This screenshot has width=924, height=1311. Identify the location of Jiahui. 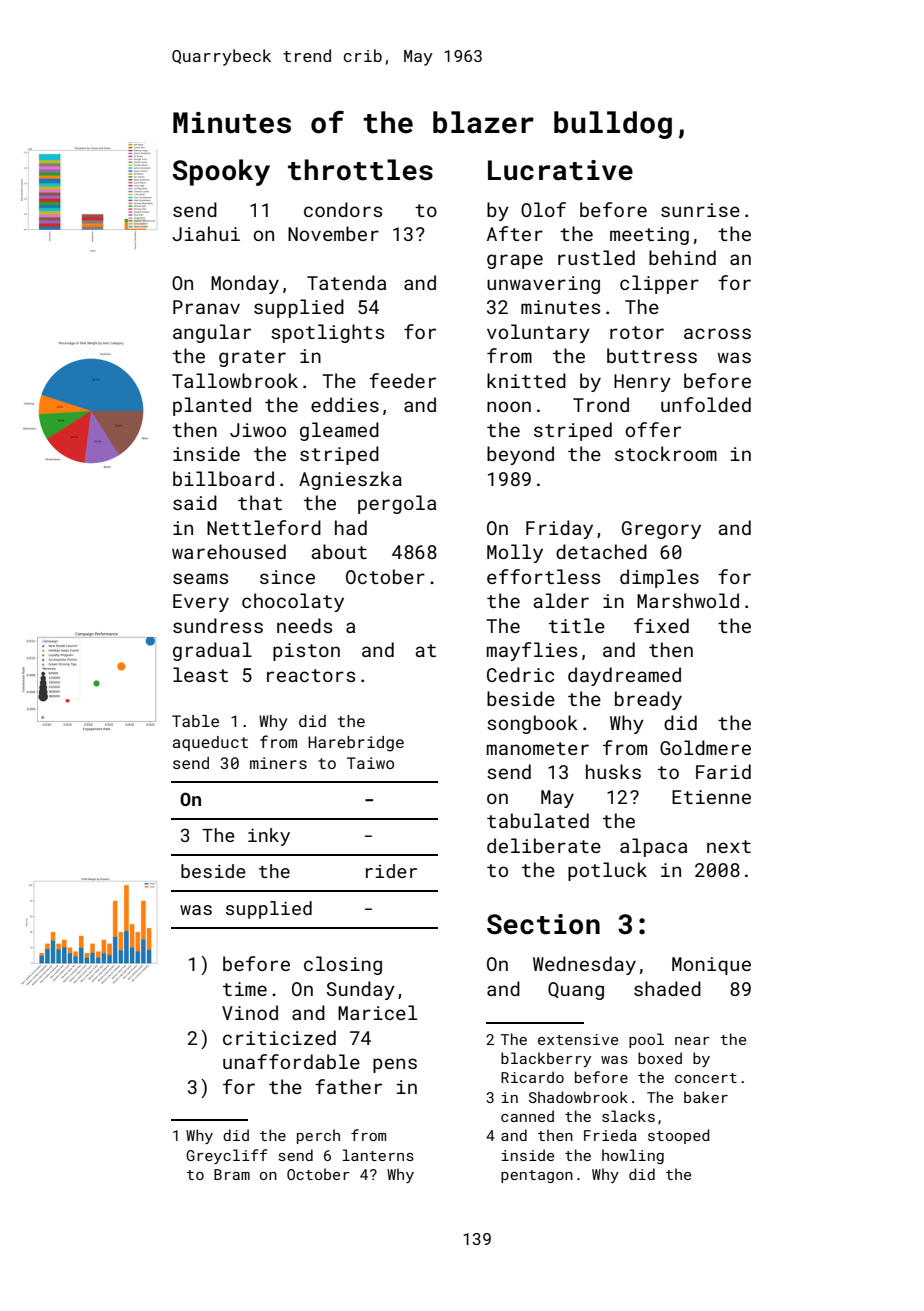
(206, 233).
